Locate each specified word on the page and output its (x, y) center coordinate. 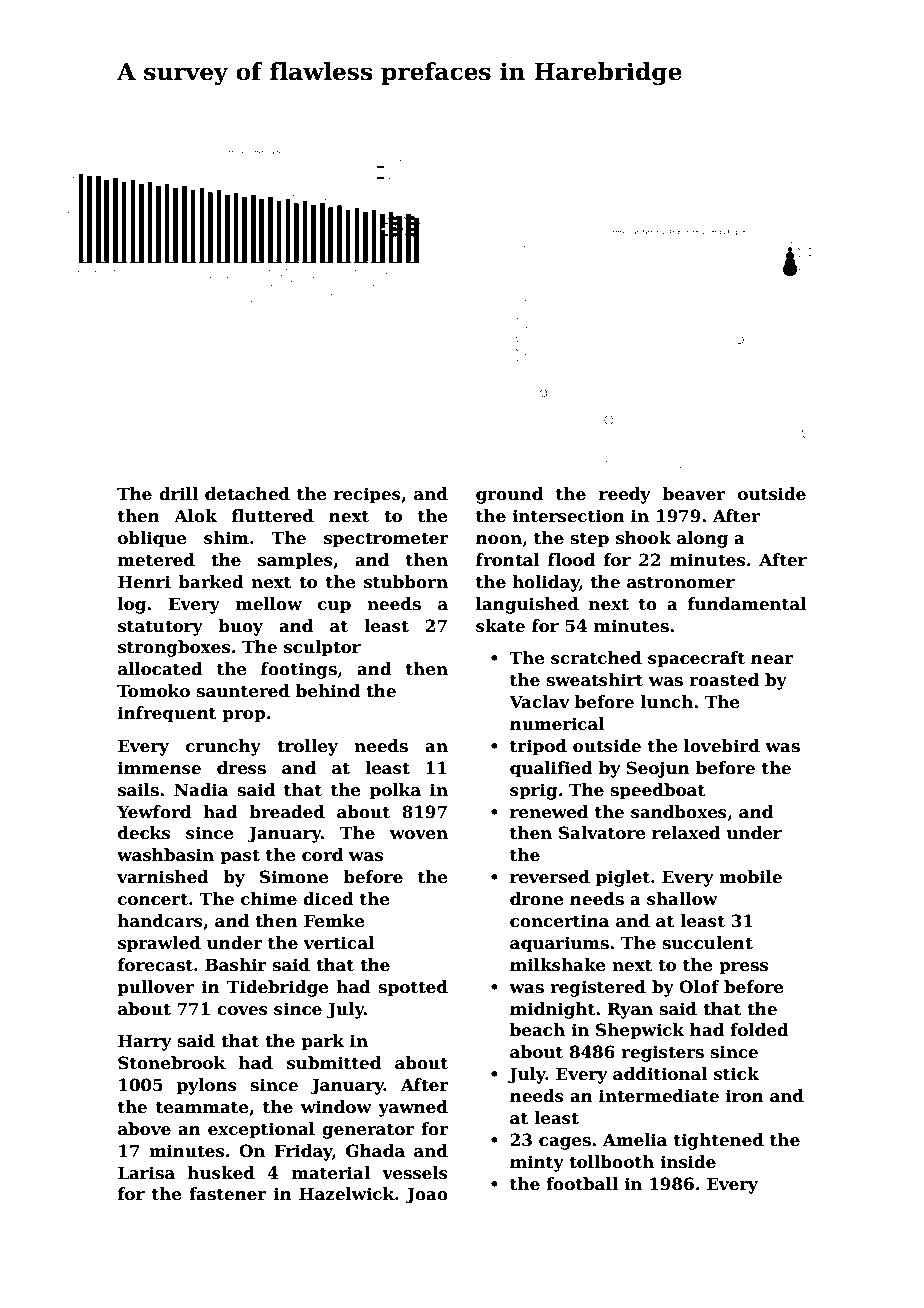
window (336, 1107)
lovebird (722, 746)
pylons (207, 1086)
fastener (228, 1194)
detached (247, 494)
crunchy (223, 747)
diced (328, 899)
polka (395, 791)
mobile (750, 877)
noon (499, 540)
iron (745, 1096)
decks (144, 833)
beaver (694, 494)
